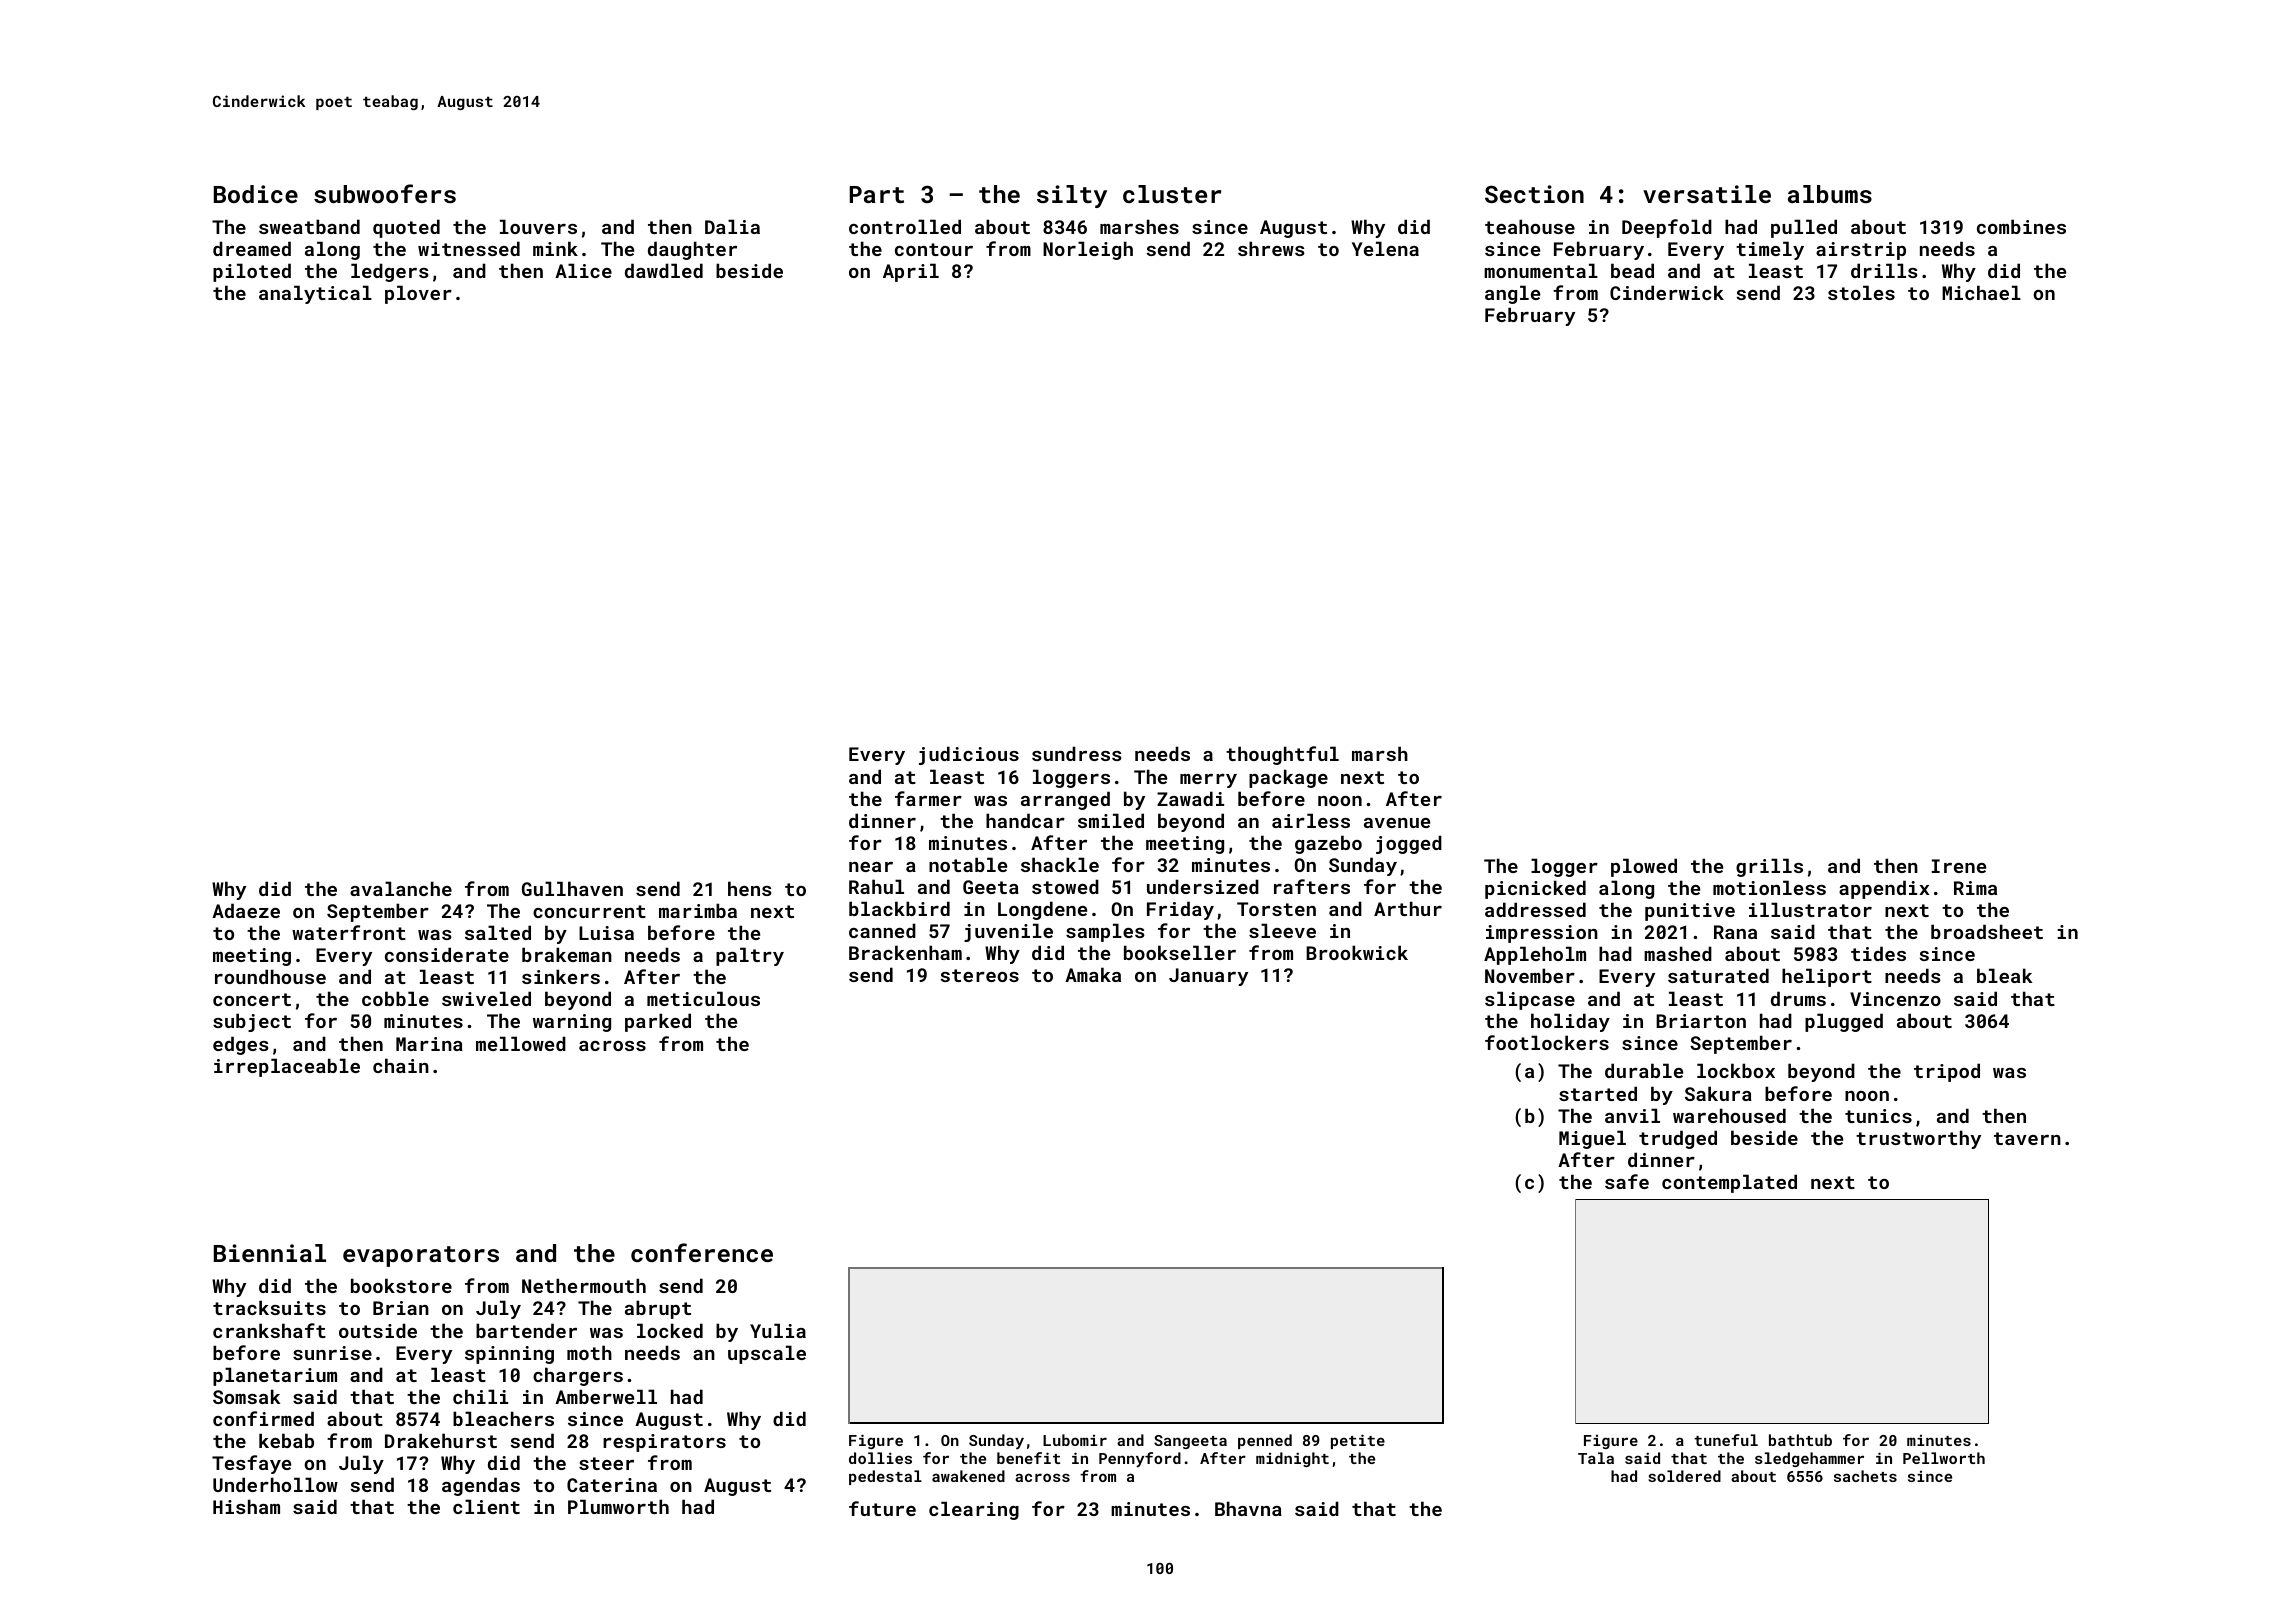 This screenshot has height=1620, width=2292. I want to click on judicious, so click(969, 755).
